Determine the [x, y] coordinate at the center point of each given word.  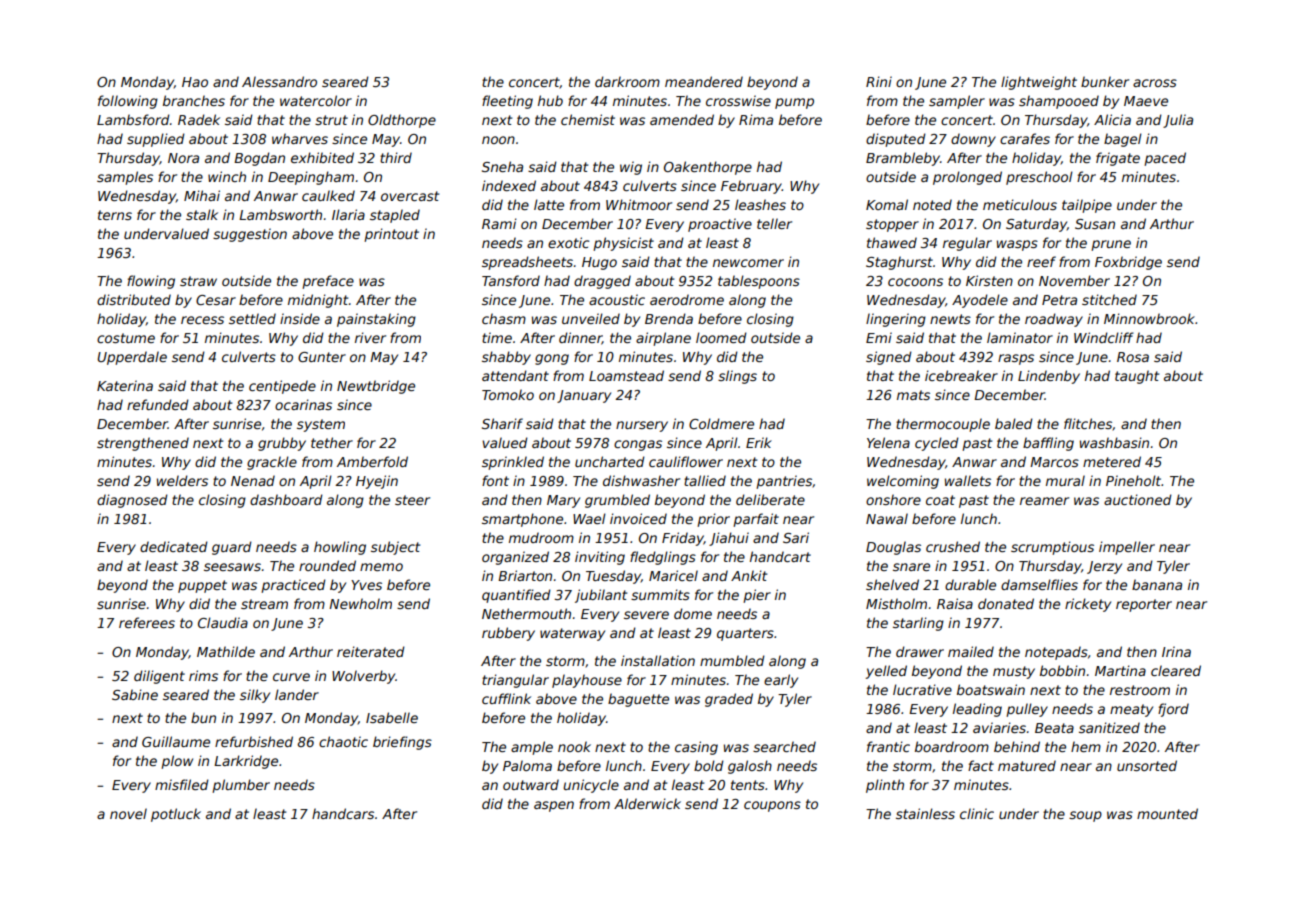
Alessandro [279, 81]
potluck [176, 815]
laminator [1020, 337]
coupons [772, 806]
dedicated [174, 546]
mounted [1167, 813]
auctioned [1138, 499]
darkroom [627, 81]
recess [202, 320]
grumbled [617, 501]
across [1155, 83]
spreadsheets [527, 263]
